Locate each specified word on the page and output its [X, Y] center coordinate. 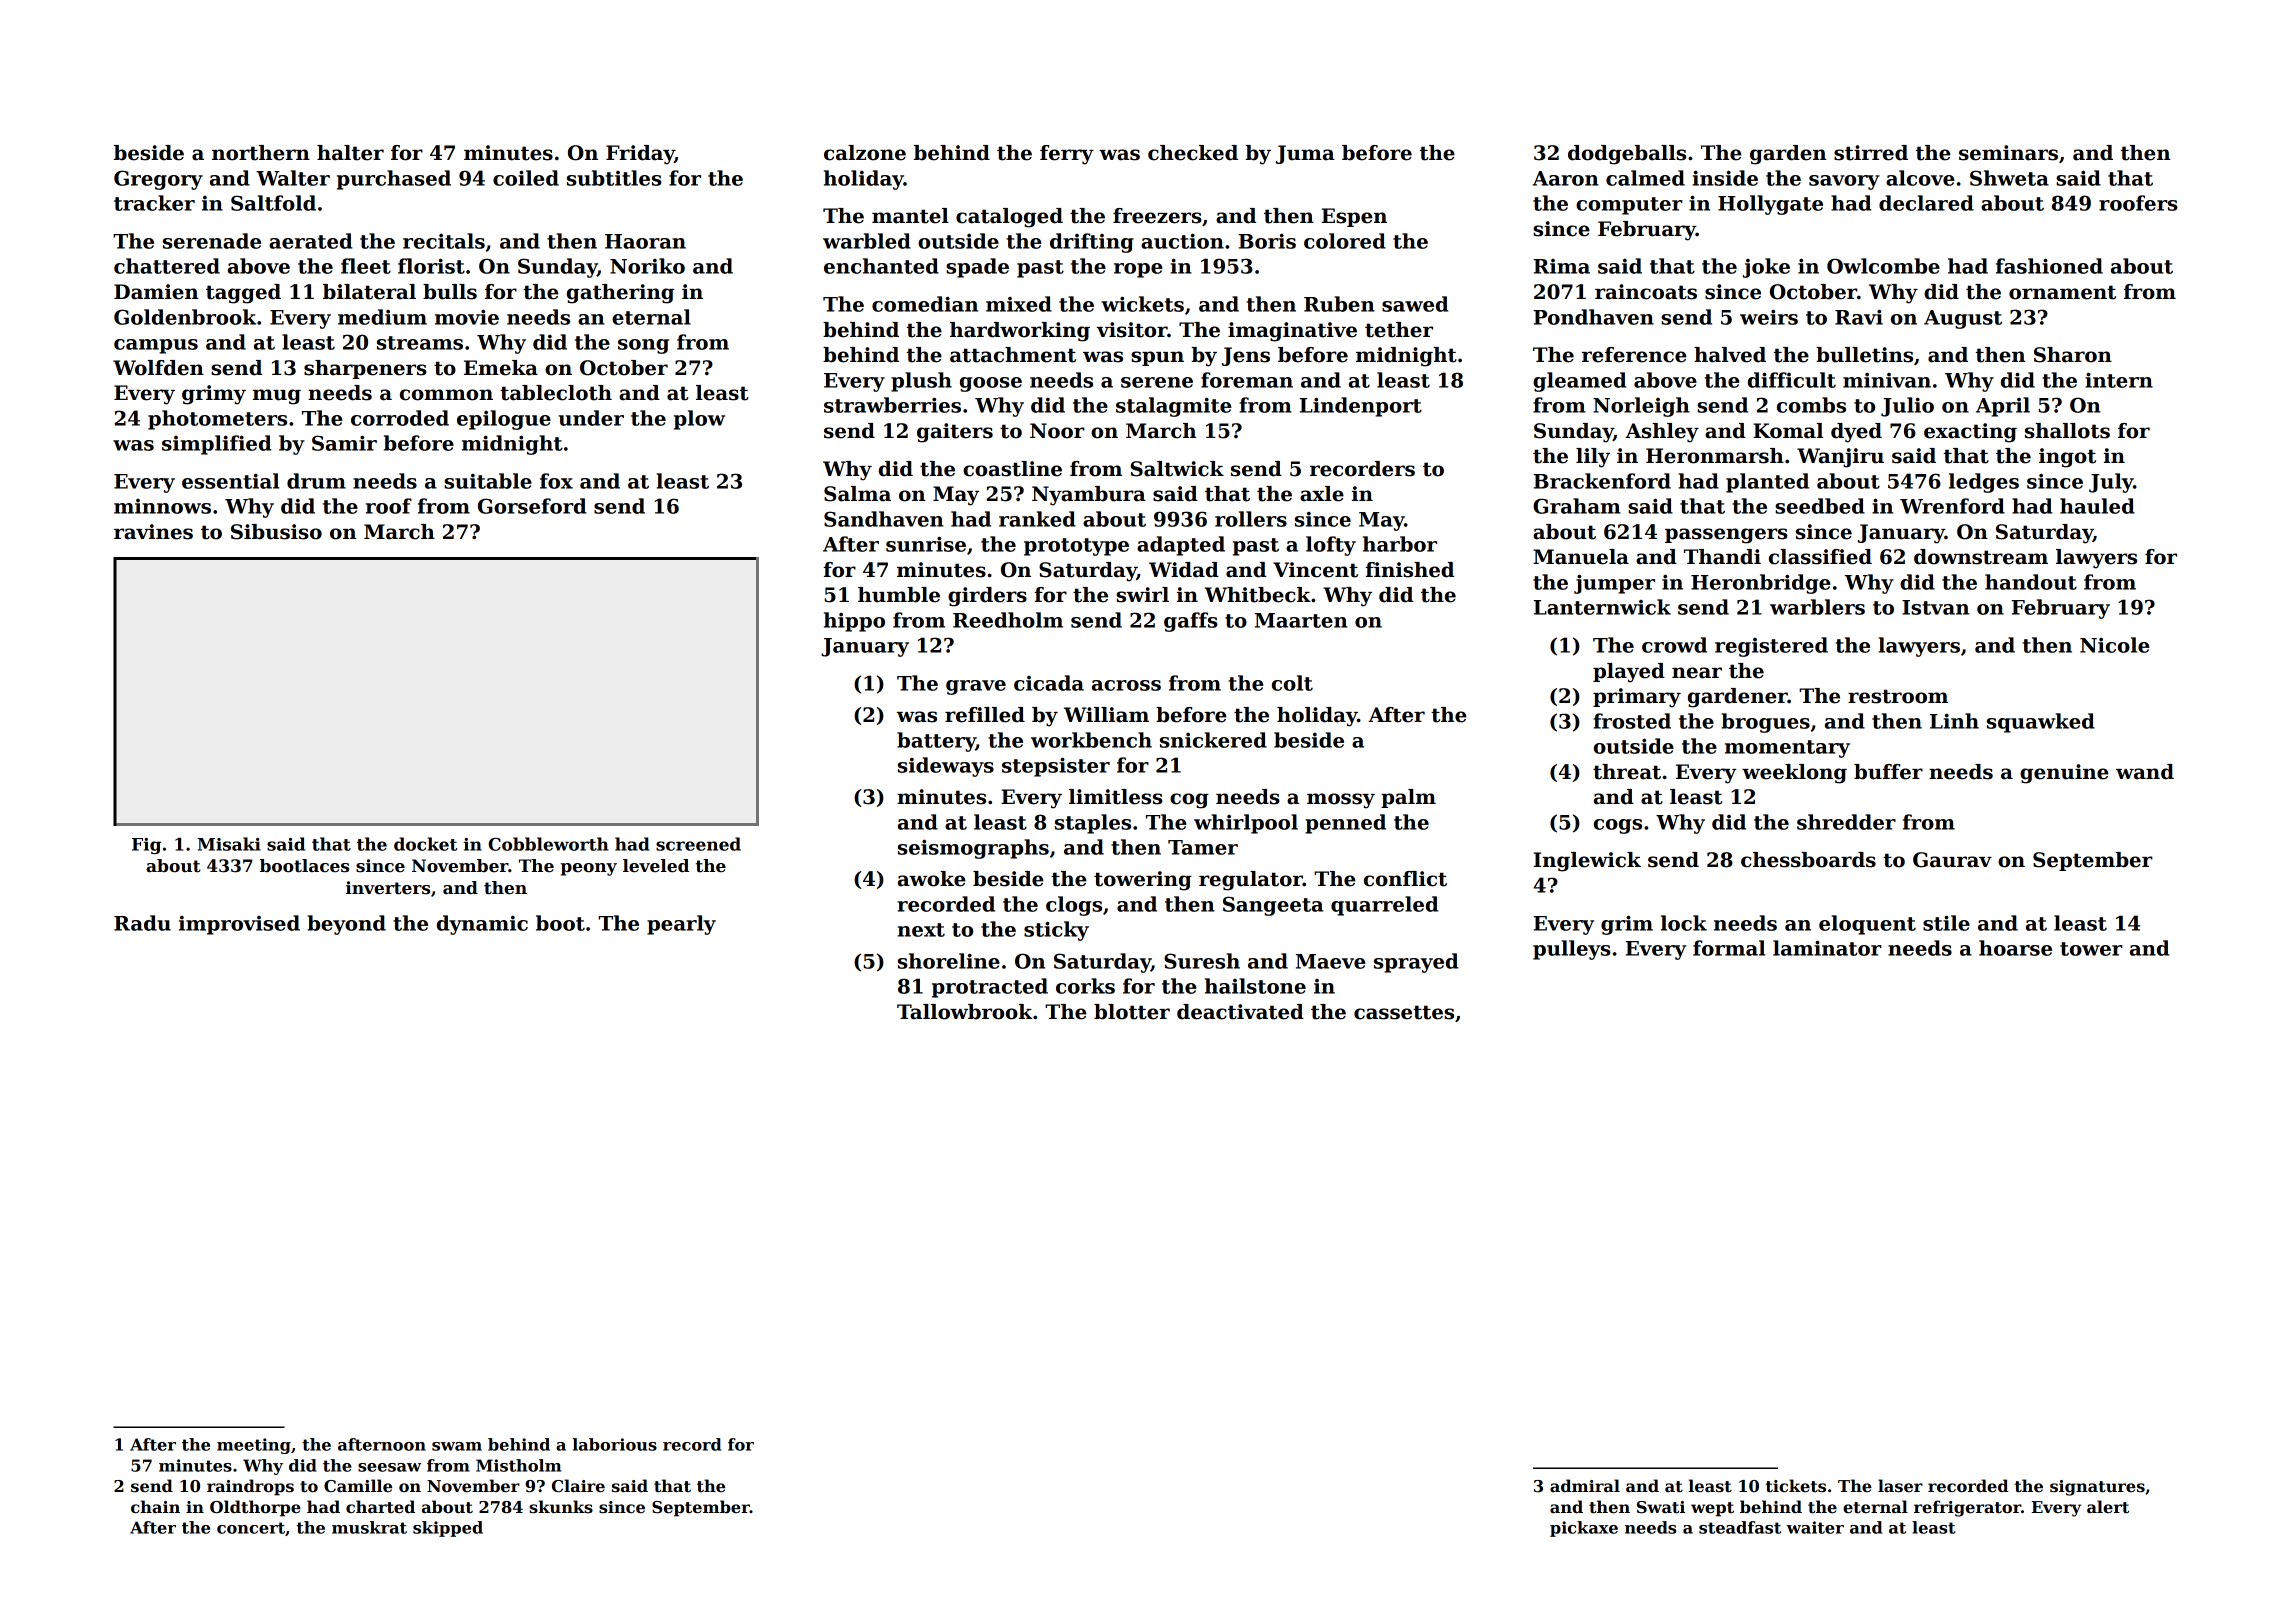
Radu [142, 923]
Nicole [2115, 645]
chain [155, 1507]
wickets [1142, 304]
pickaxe [1584, 1529]
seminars [2008, 153]
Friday [640, 155]
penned [1345, 824]
